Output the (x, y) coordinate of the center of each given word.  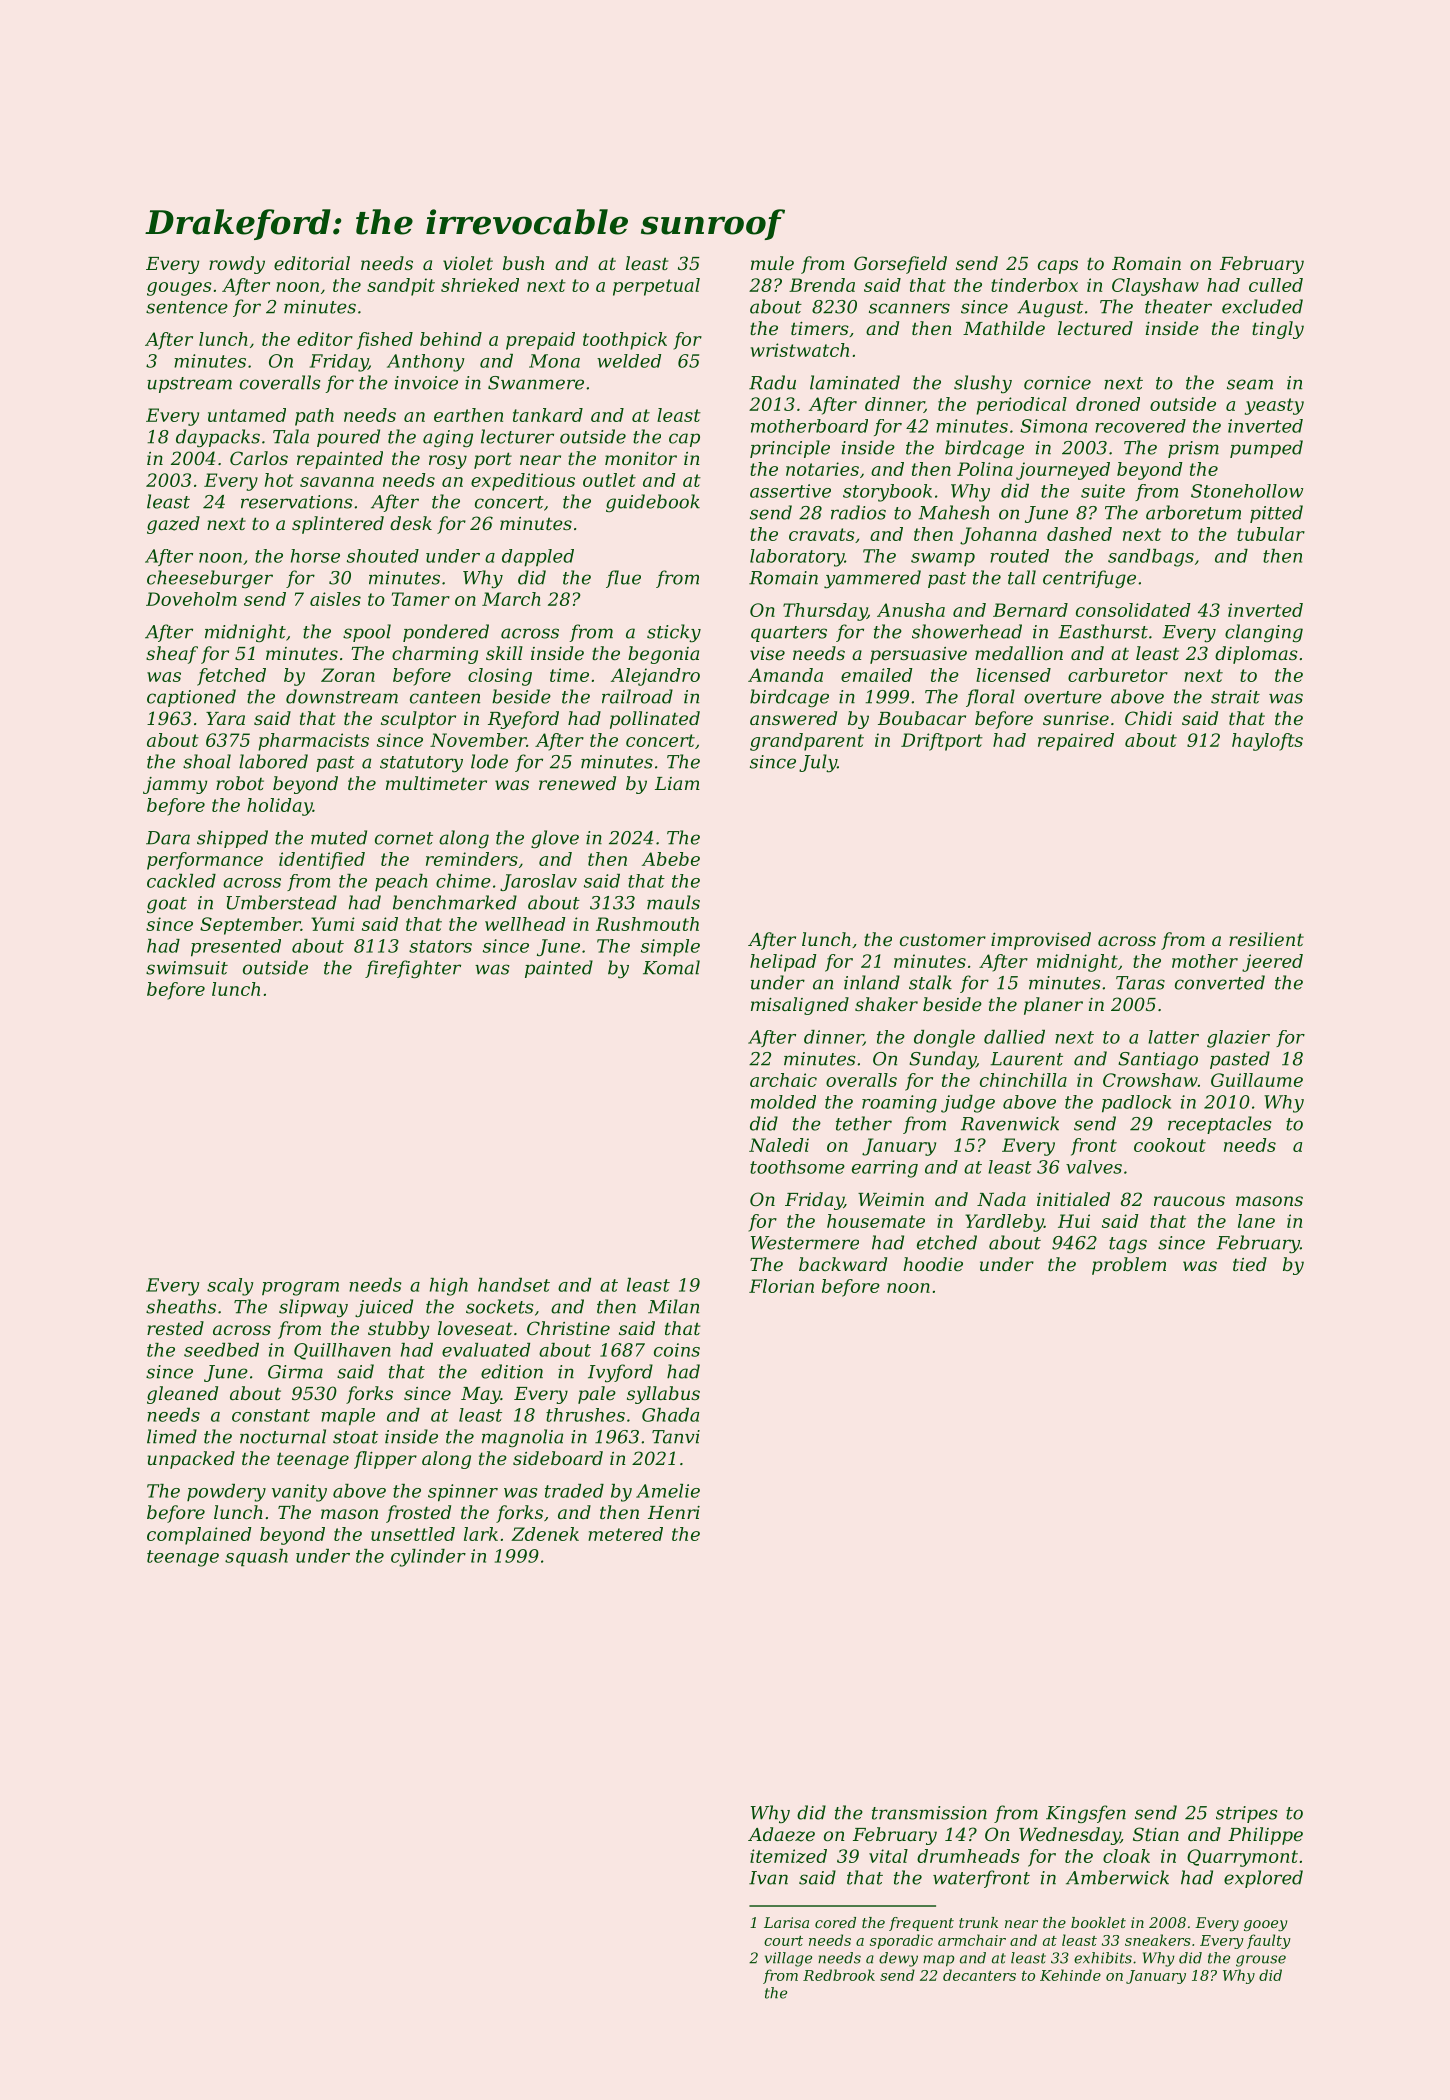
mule (772, 263)
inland (872, 982)
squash (256, 1558)
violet (468, 263)
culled (1276, 285)
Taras (1140, 983)
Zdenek (545, 1534)
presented (236, 948)
